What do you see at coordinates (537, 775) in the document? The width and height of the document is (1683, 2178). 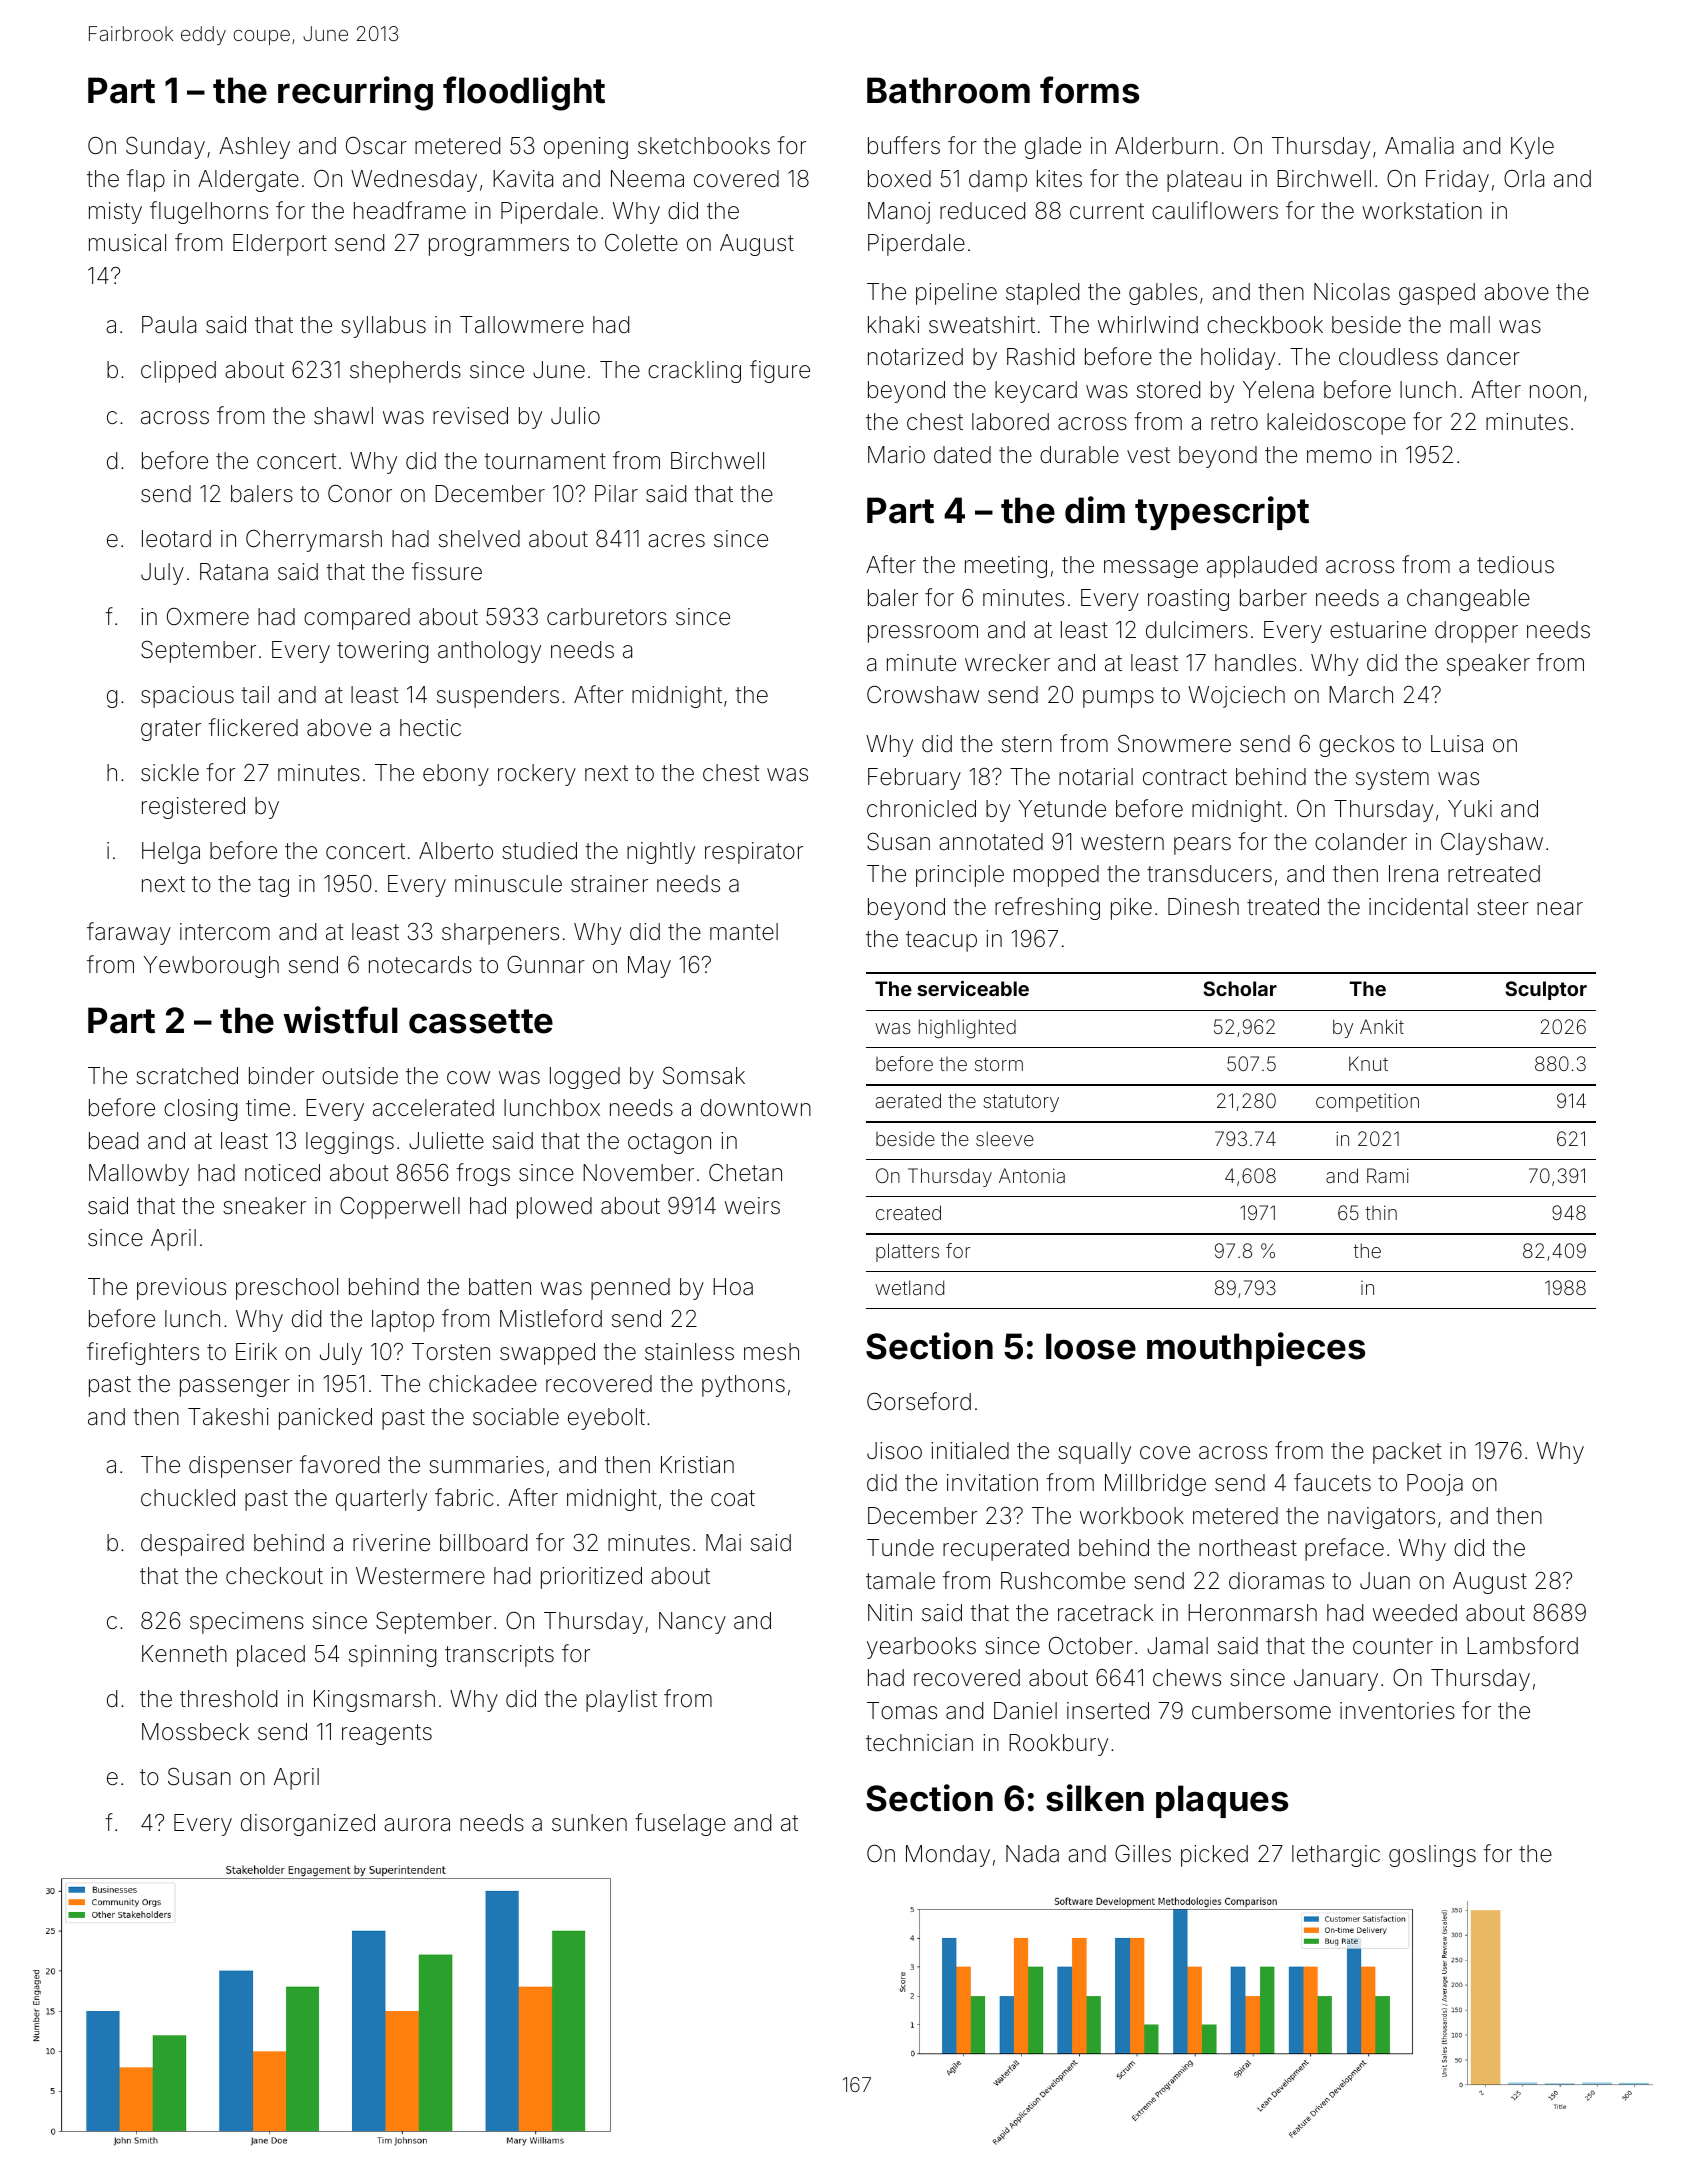 I see `rockery` at bounding box center [537, 775].
